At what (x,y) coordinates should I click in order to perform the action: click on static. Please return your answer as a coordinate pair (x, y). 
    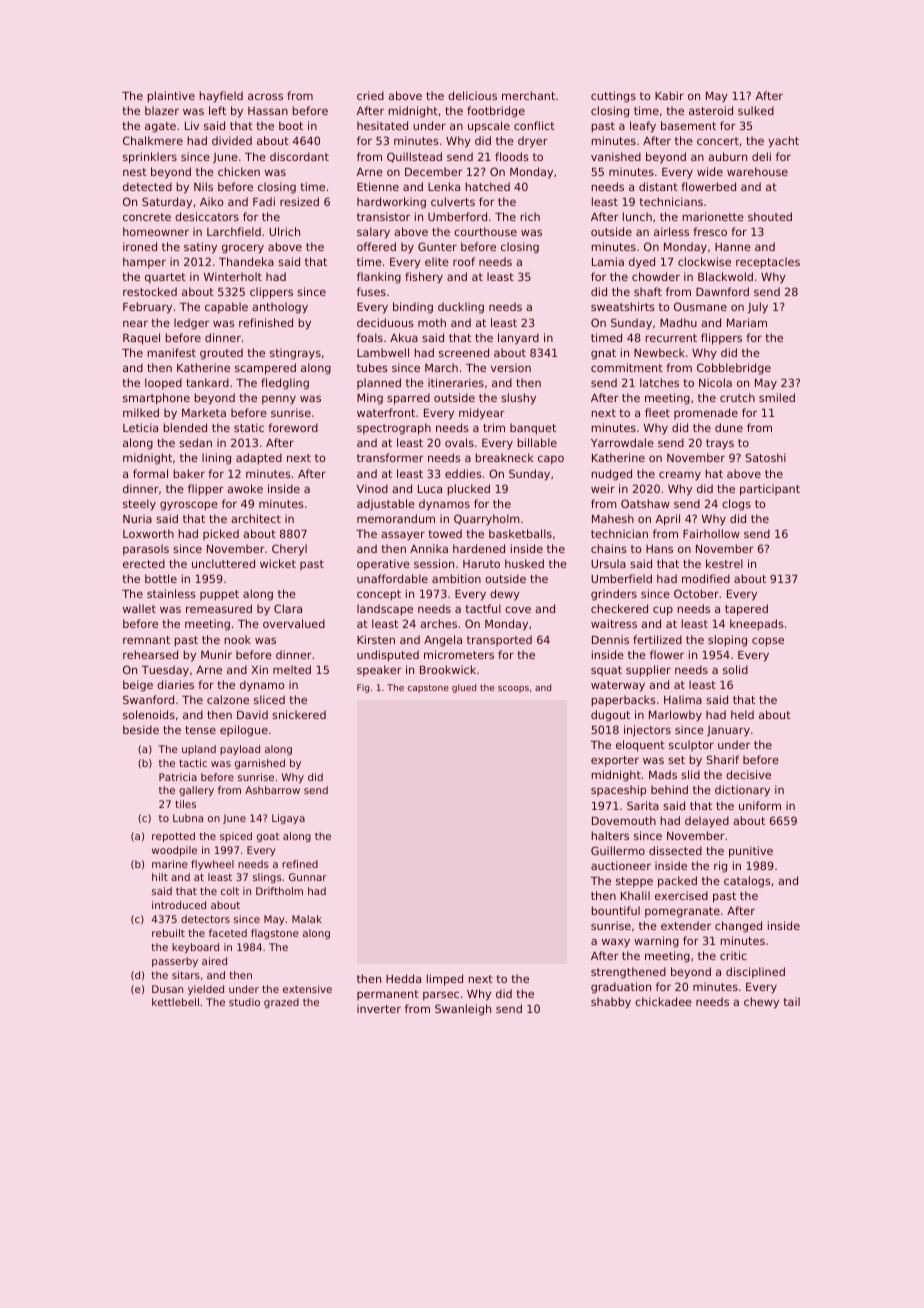
    Looking at the image, I should click on (249, 427).
